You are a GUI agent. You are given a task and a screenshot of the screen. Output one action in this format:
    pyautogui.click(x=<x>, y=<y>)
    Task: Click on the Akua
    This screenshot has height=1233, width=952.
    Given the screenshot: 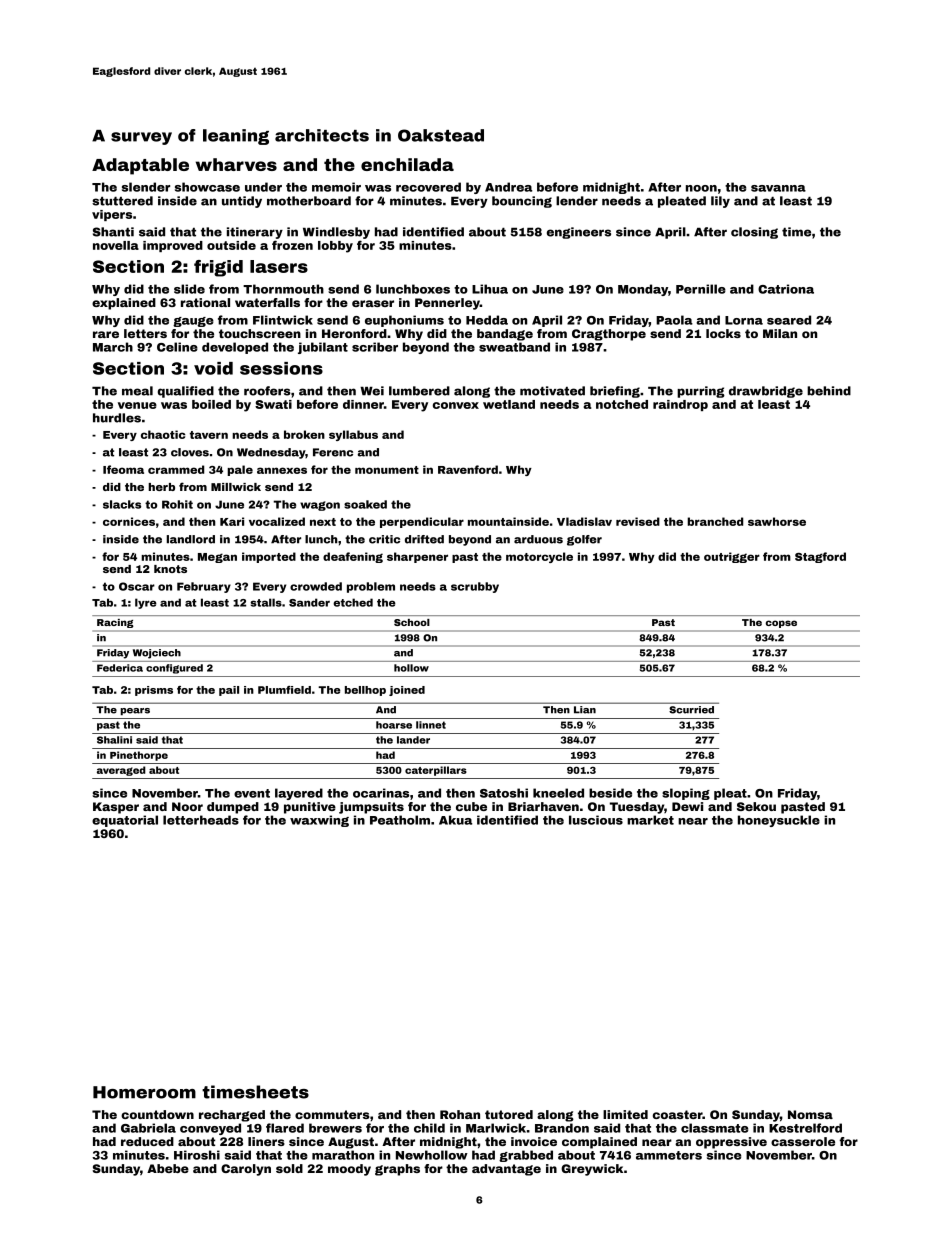 What is the action you would take?
    pyautogui.click(x=455, y=820)
